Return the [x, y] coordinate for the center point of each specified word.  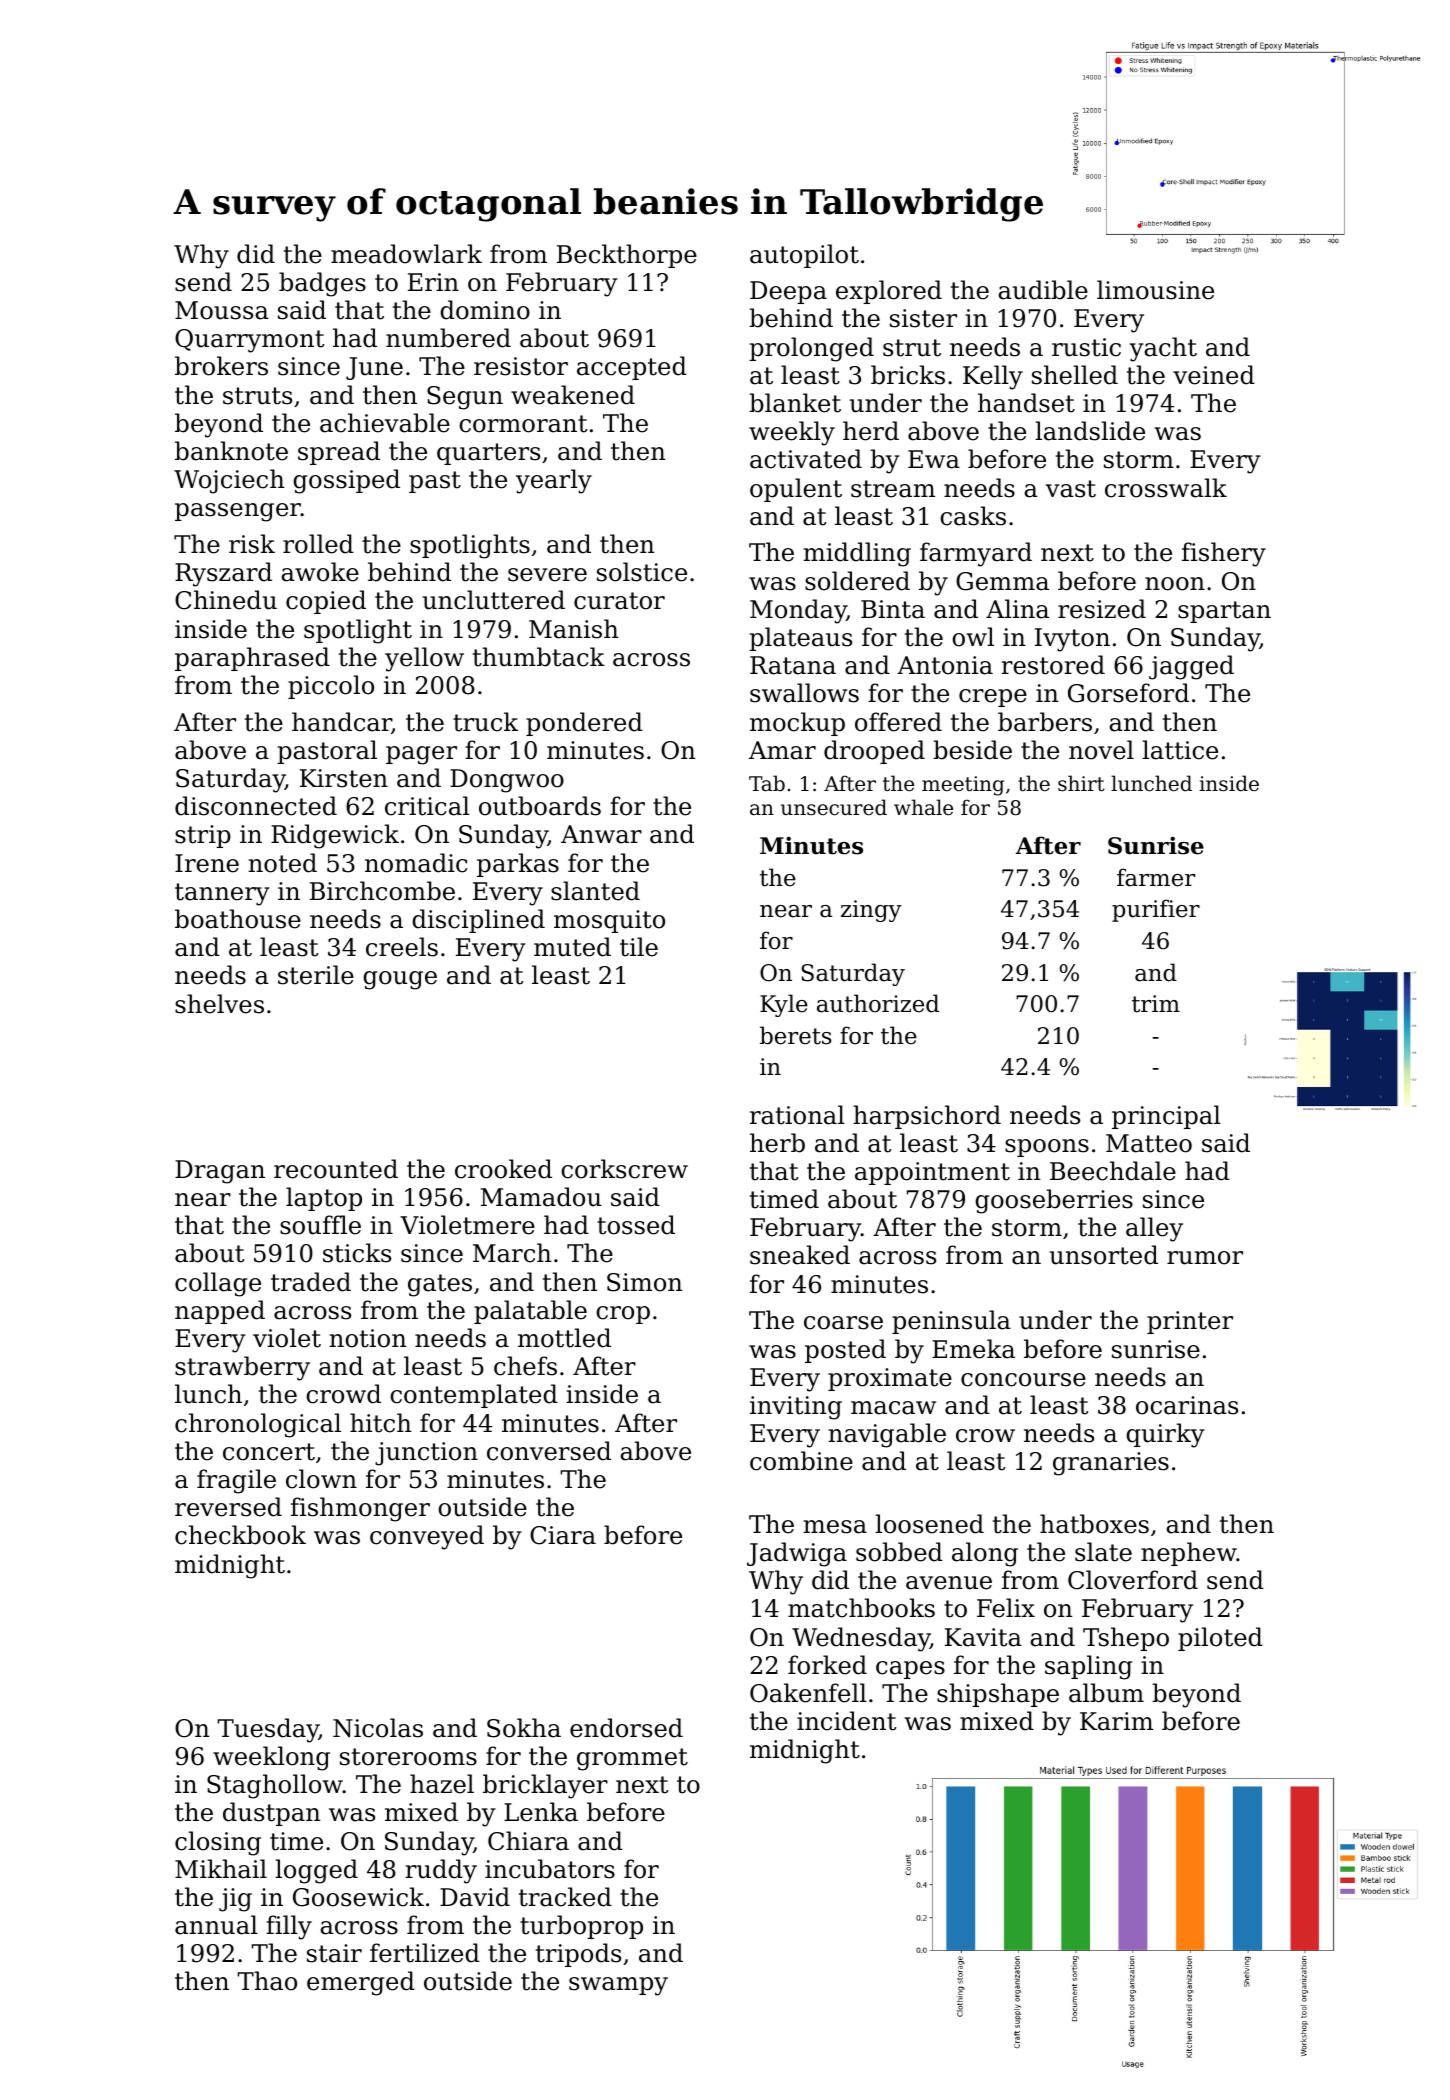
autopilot [804, 256]
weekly [792, 433]
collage [218, 1284]
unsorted [1104, 1255]
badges [322, 284]
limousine [1155, 290]
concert [269, 1452]
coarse [843, 1323]
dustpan [271, 1814]
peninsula [951, 1322]
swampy [618, 1986]
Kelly [993, 377]
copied [326, 602]
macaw [893, 1408]
